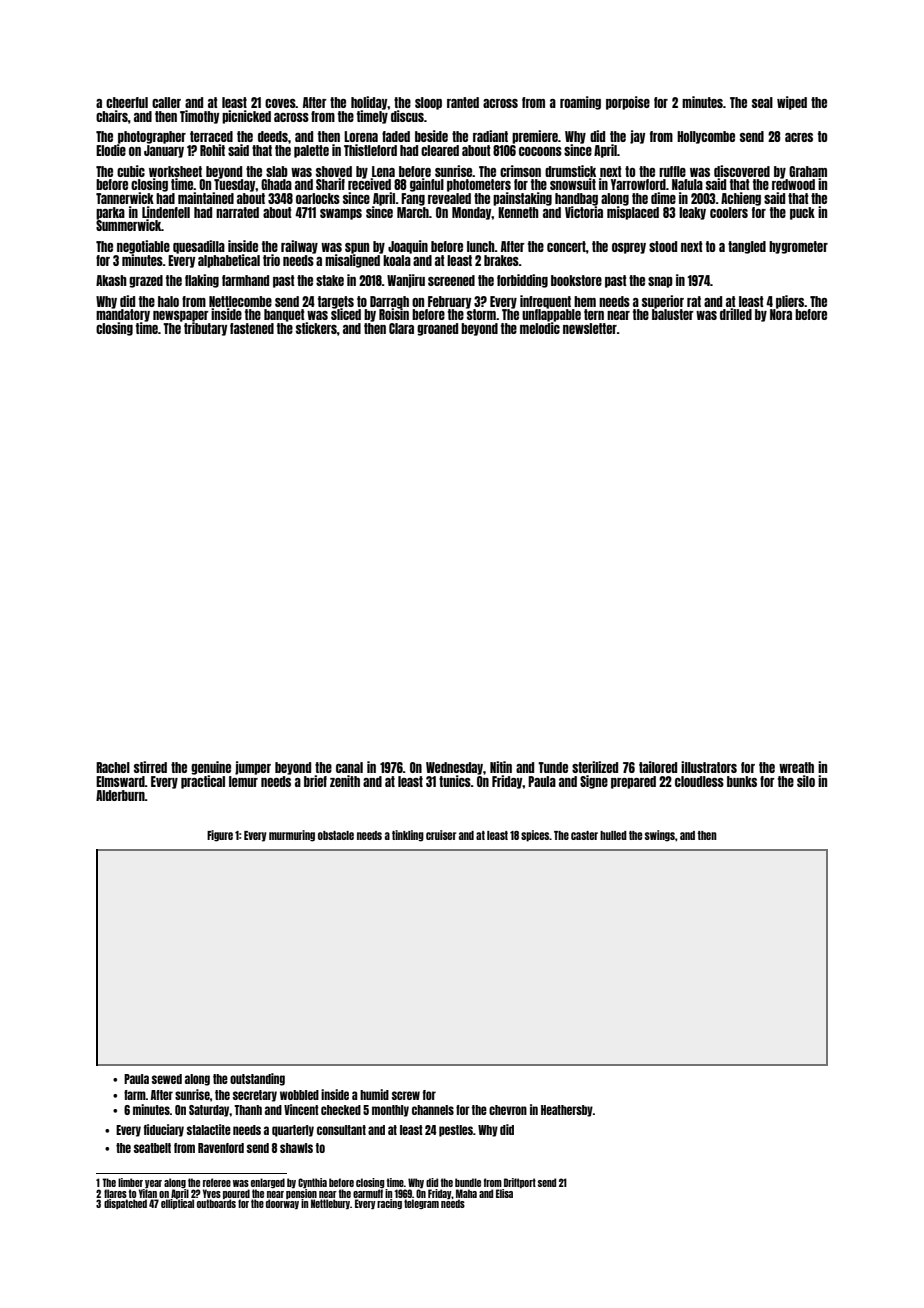  Describe the element at coordinates (504, 1193) in the document. I see `Elisa` at that location.
